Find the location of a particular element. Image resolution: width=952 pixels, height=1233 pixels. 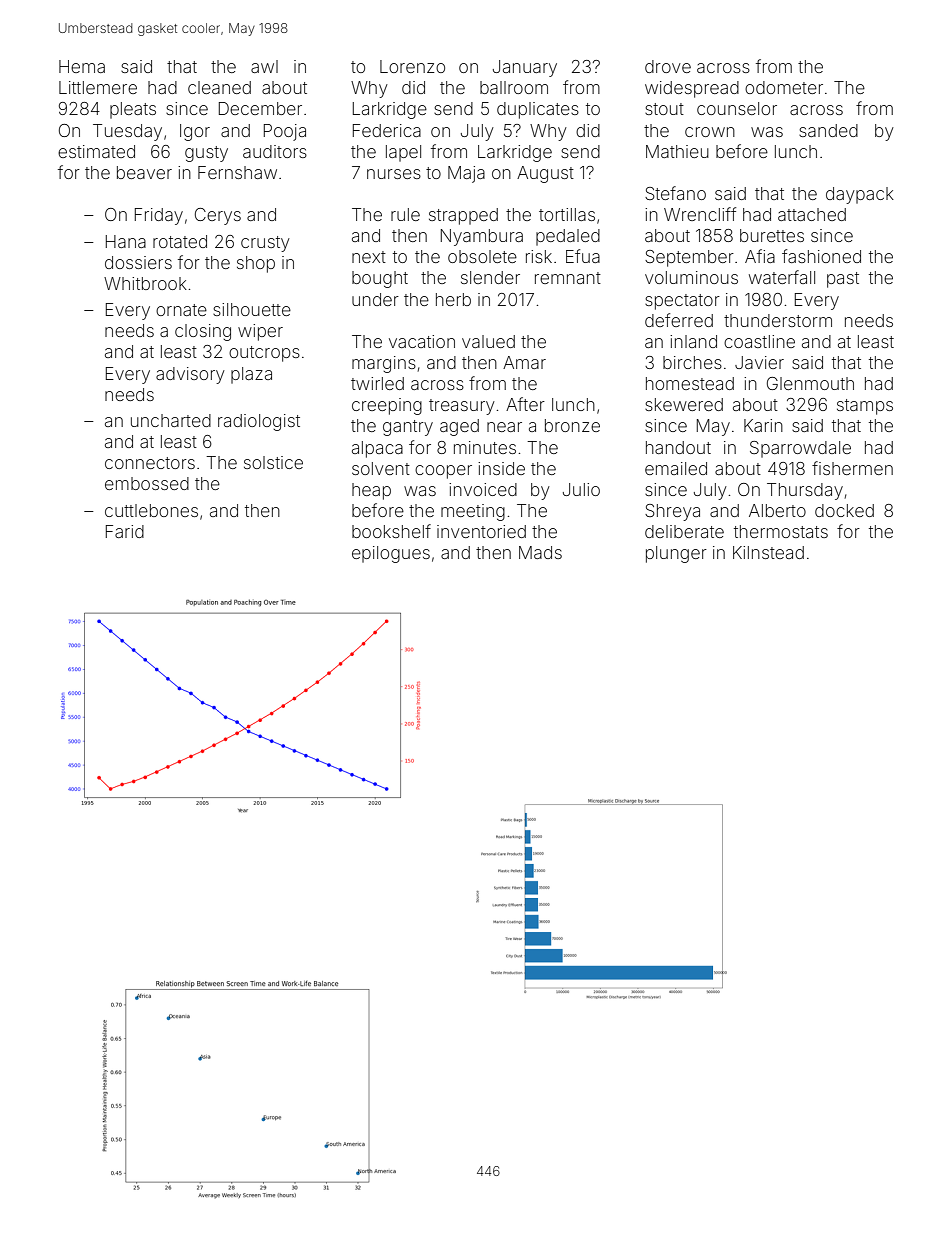

burettes is located at coordinates (772, 235).
